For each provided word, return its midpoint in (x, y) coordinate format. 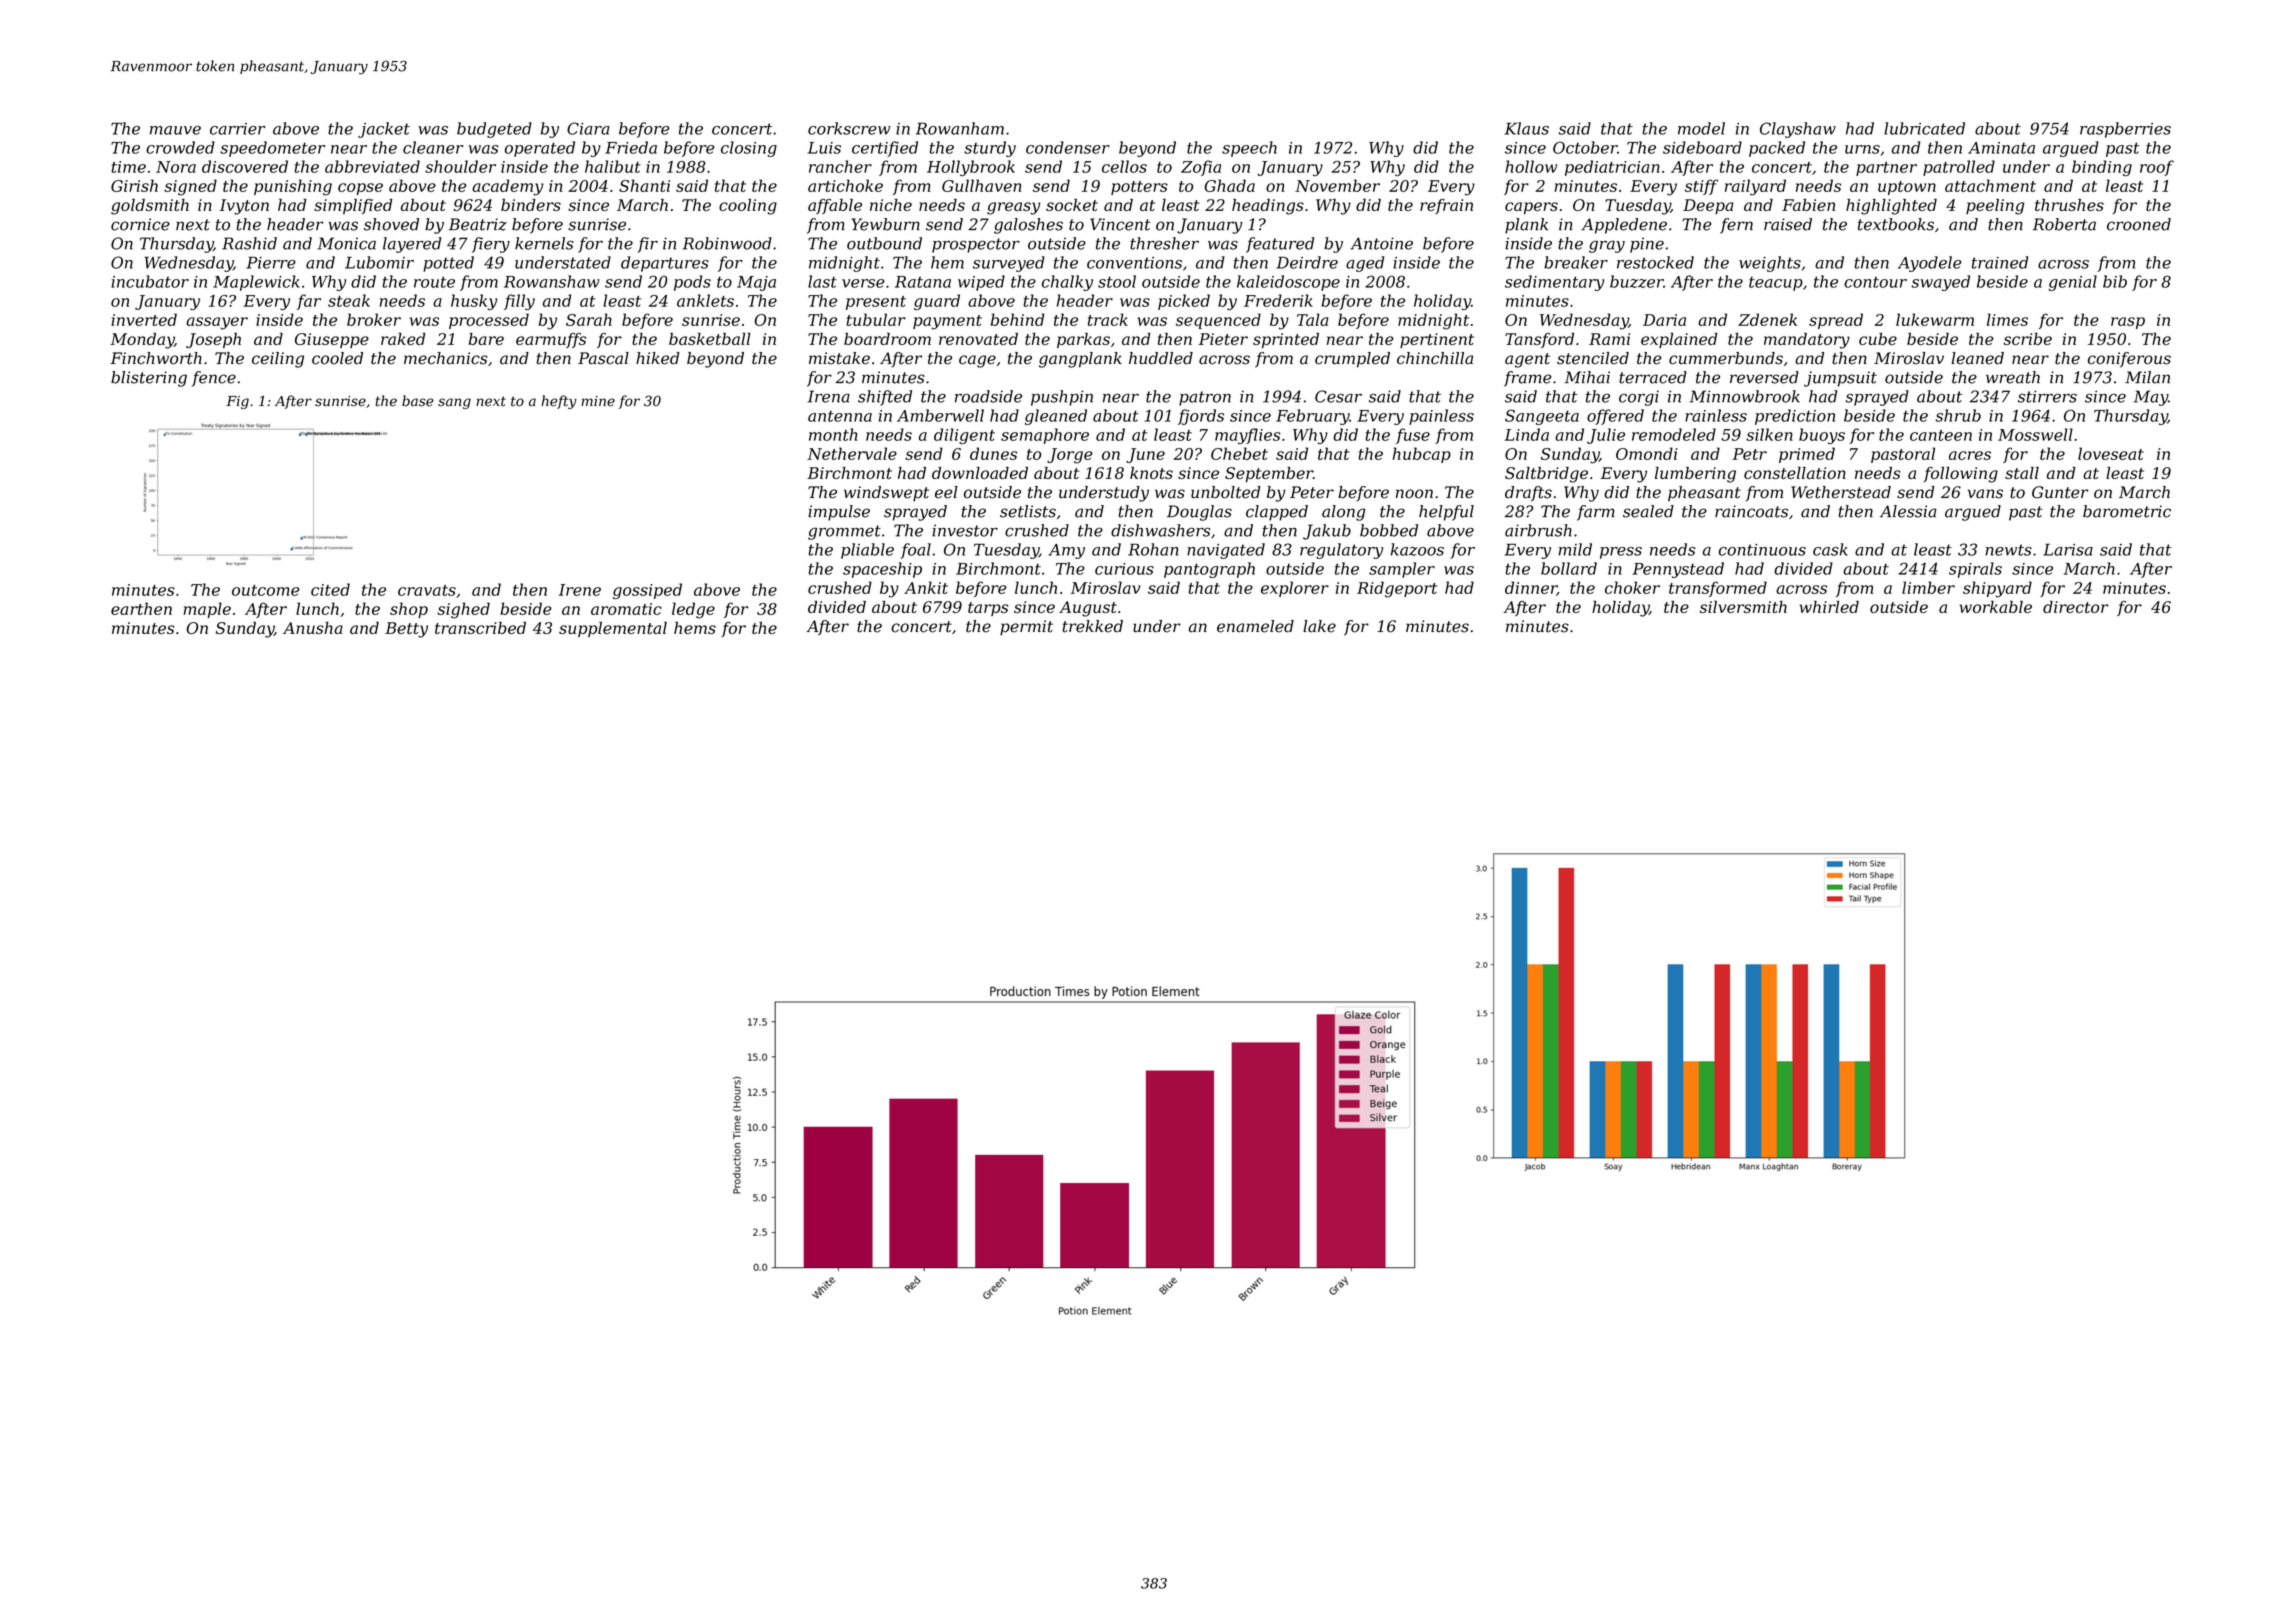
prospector (976, 245)
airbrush (1538, 530)
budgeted (494, 130)
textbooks (1896, 224)
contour (1875, 282)
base (418, 401)
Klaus (1527, 128)
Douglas (1199, 513)
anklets (705, 300)
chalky (1067, 283)
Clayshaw (1798, 130)
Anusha (313, 628)
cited (330, 589)
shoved (391, 224)
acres (1970, 455)
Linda (1526, 434)
